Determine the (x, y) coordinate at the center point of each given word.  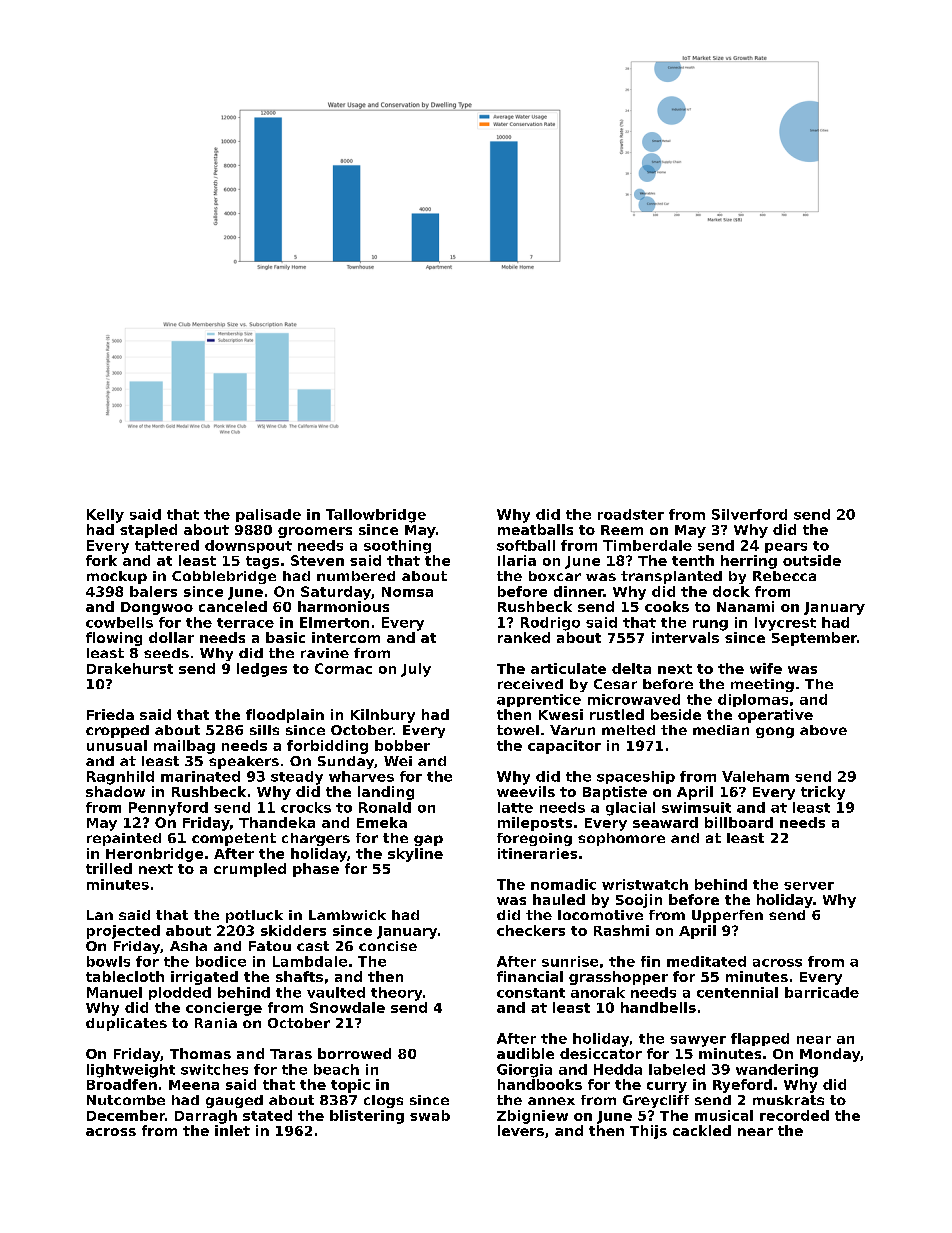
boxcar (555, 576)
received (530, 684)
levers (521, 1130)
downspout (248, 546)
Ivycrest (785, 624)
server (809, 886)
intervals (685, 637)
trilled (109, 868)
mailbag (184, 747)
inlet (232, 1130)
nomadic (563, 884)
